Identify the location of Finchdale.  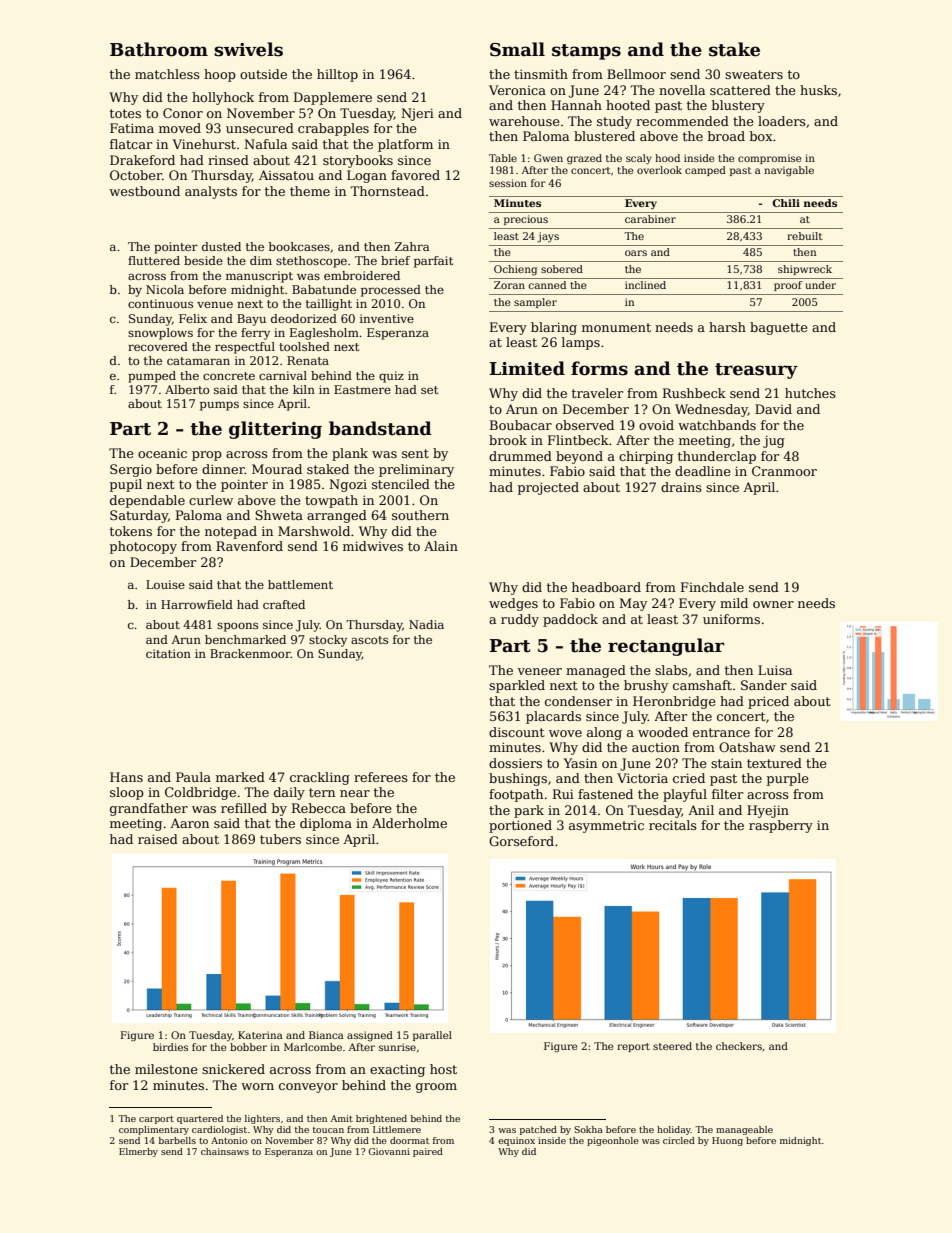
(712, 587).
